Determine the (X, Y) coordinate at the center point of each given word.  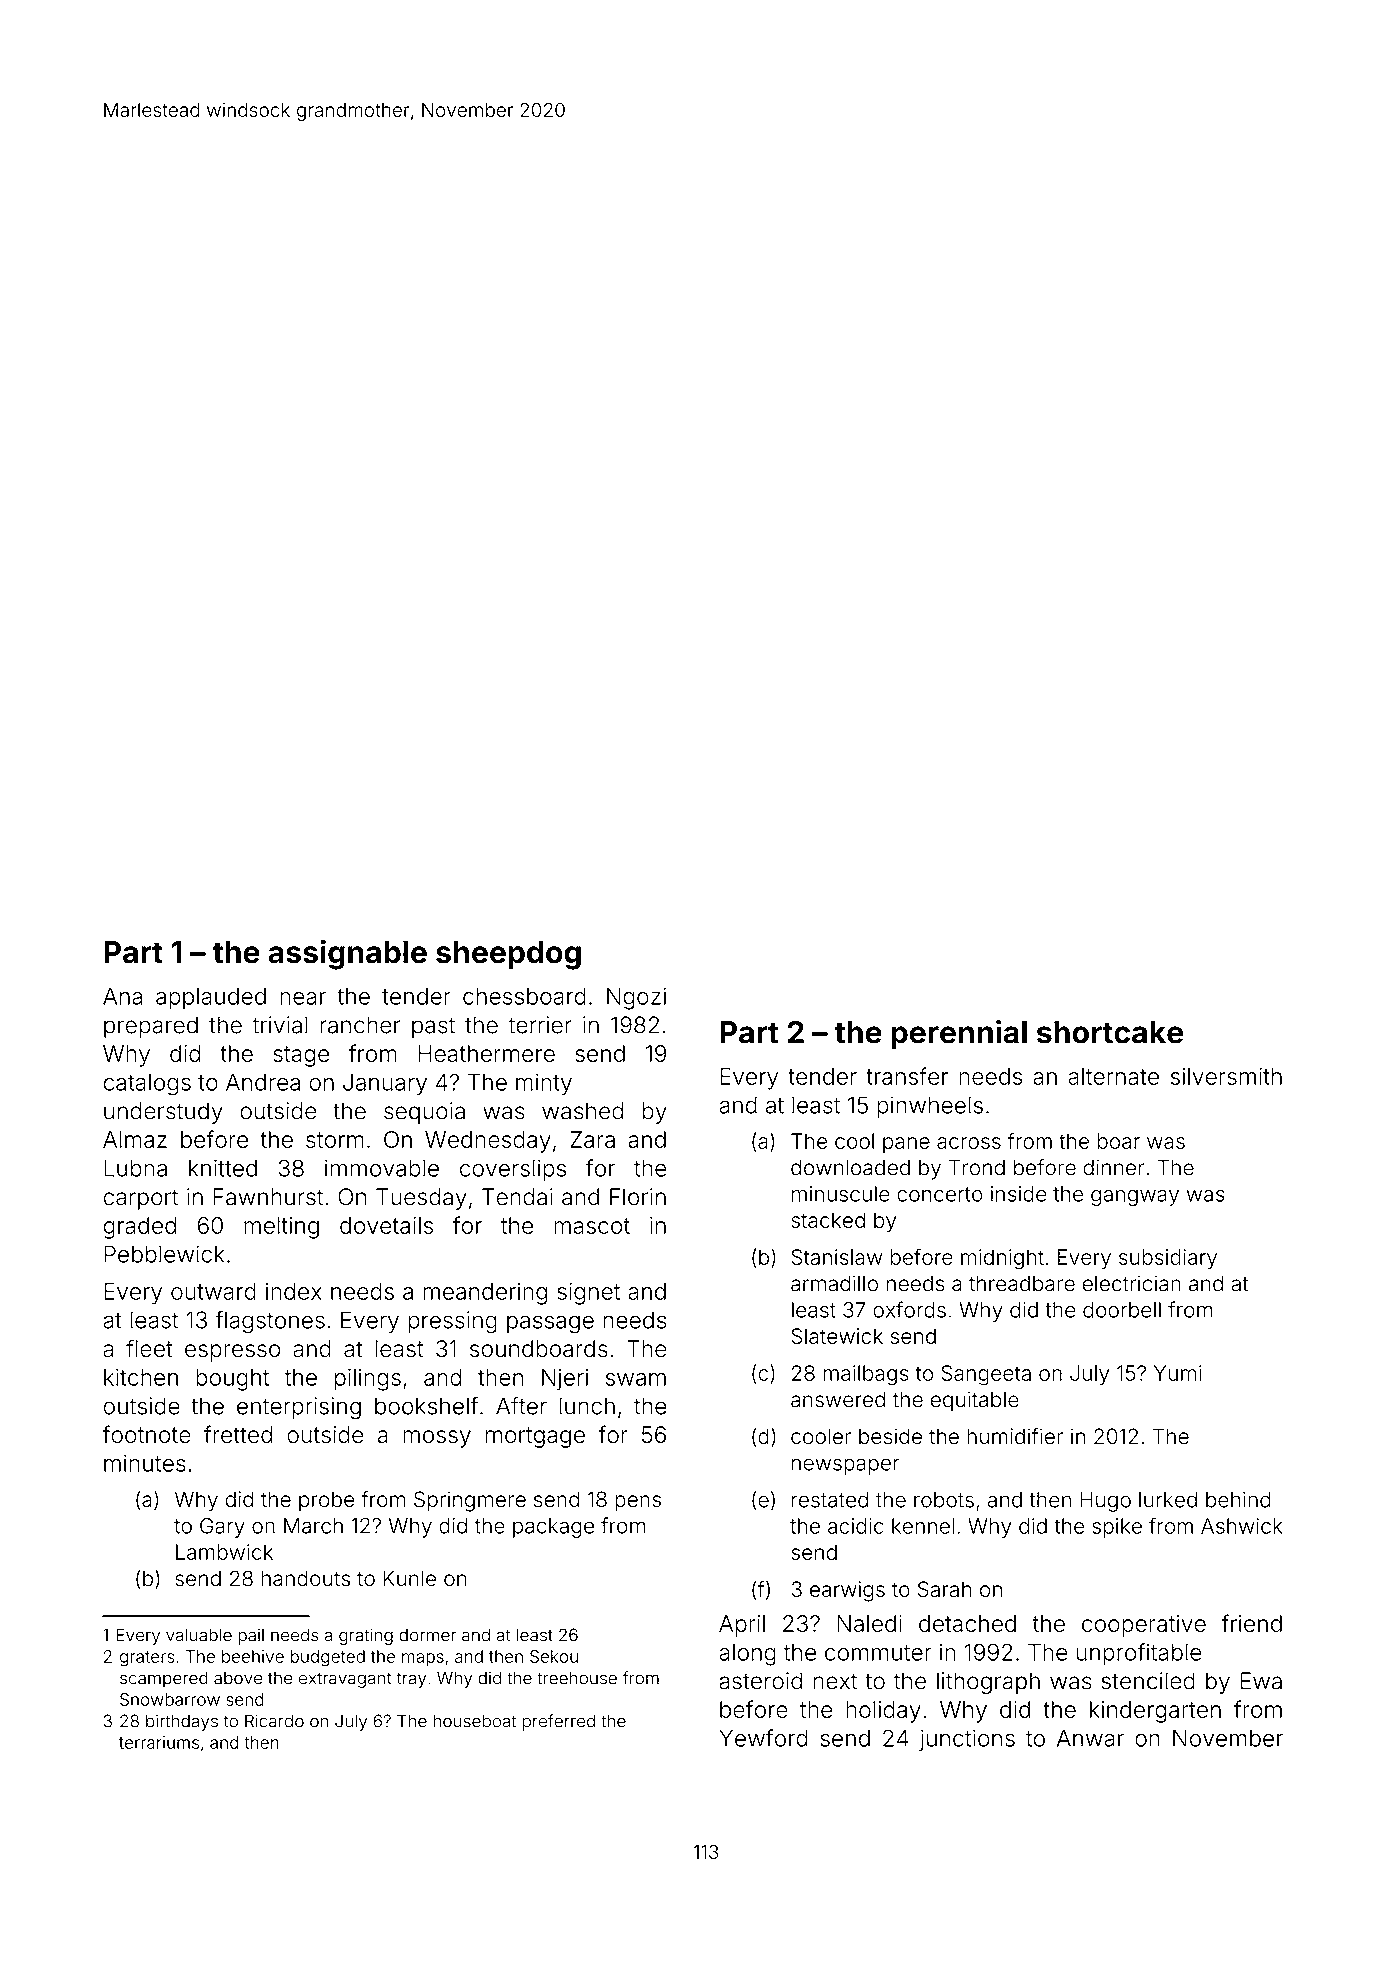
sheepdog (508, 955)
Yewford (763, 1738)
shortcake (1110, 1032)
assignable (347, 955)
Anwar (1090, 1738)
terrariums (159, 1742)
